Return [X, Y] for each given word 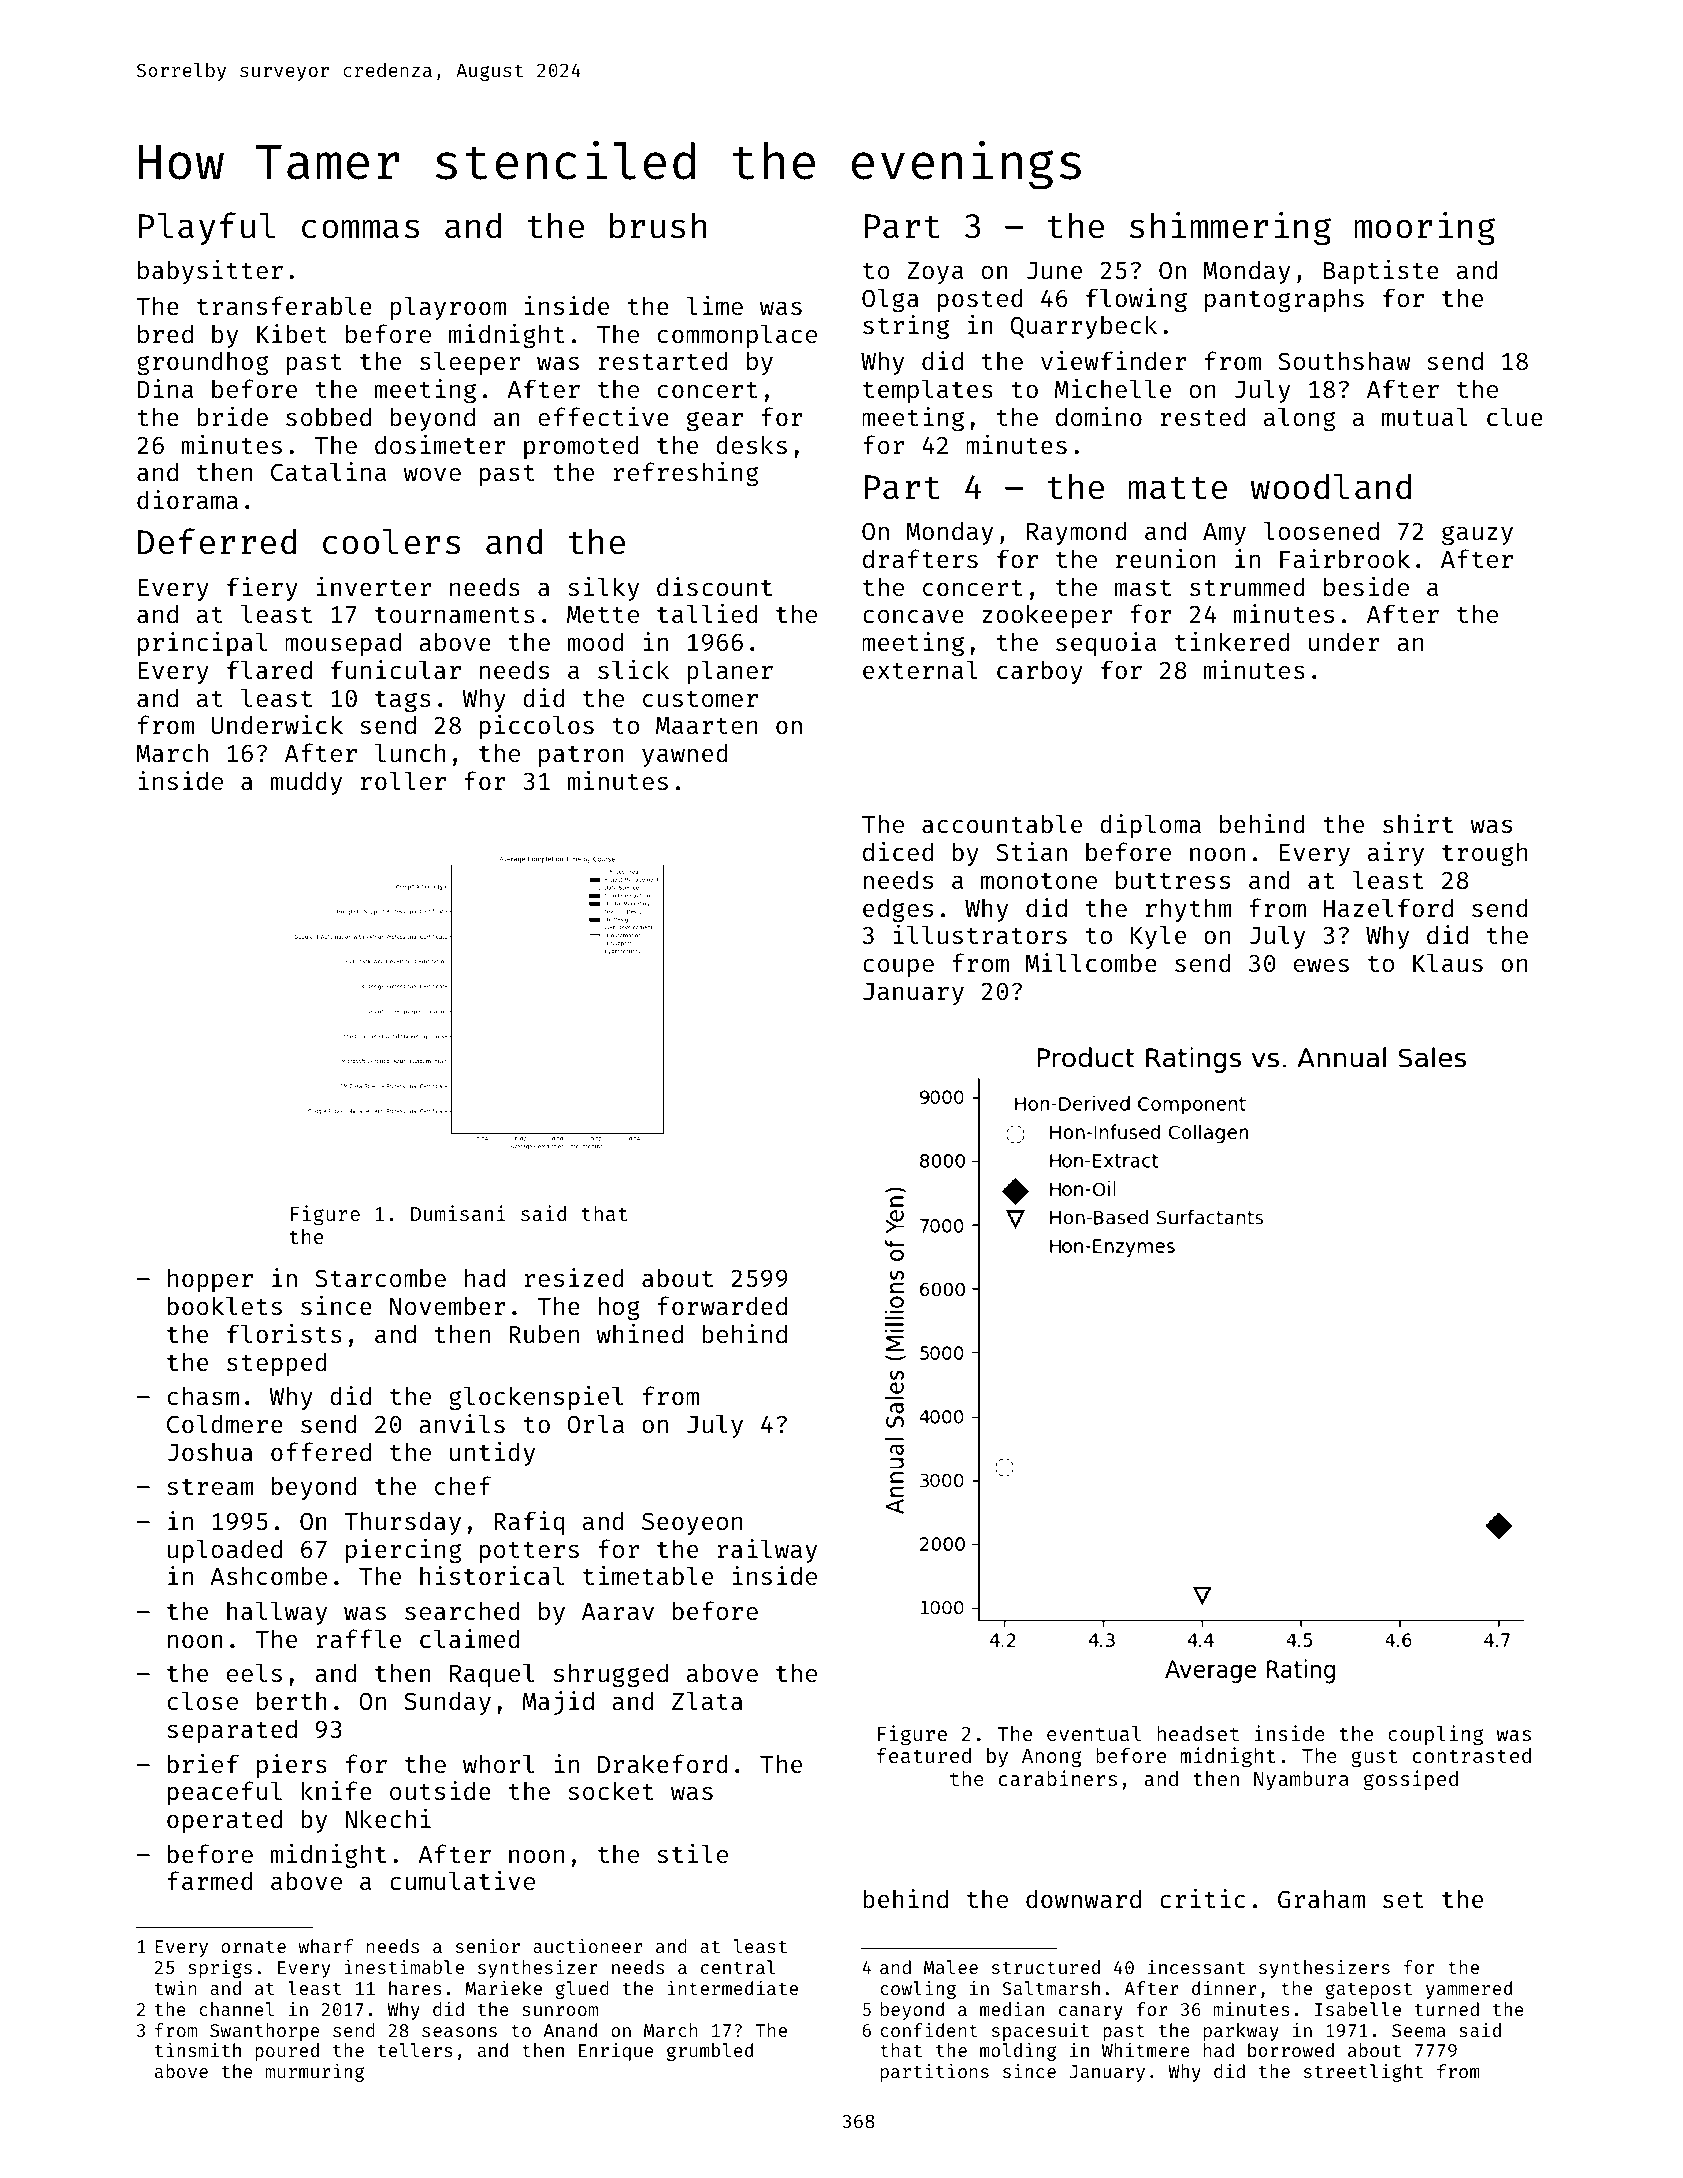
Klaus [1448, 963]
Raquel [492, 1675]
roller [403, 780]
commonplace [737, 336]
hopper [210, 1280]
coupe [898, 967]
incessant [1196, 1966]
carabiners [1058, 1778]
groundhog [202, 363]
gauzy [1477, 535]
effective [603, 417]
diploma [1150, 826]
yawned [685, 755]
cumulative [462, 1881]
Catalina [328, 472]
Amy [1224, 534]
